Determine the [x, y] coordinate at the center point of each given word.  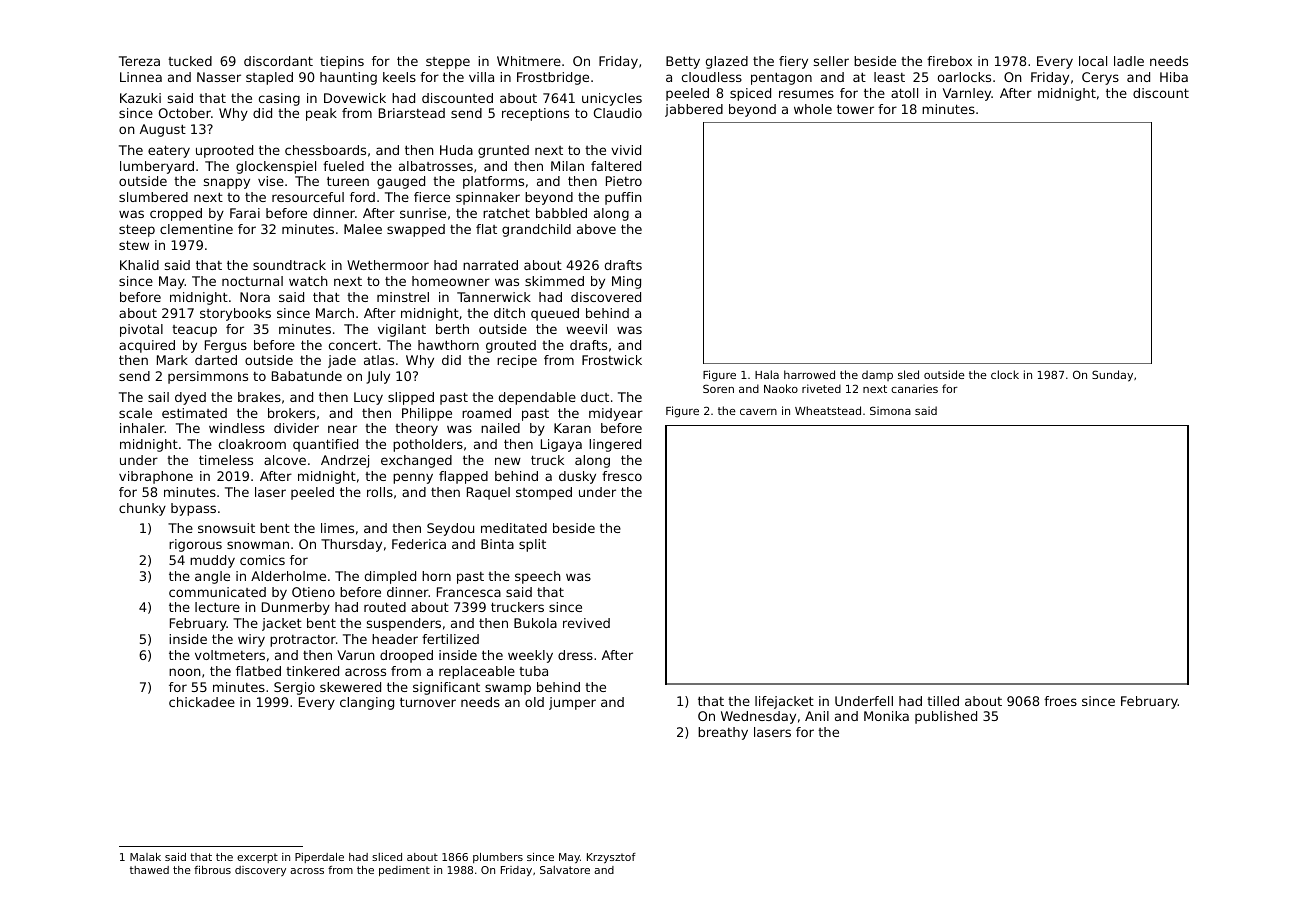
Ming [626, 282]
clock [1005, 374]
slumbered [153, 197]
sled [908, 374]
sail [158, 397]
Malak [145, 857]
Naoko [781, 388]
